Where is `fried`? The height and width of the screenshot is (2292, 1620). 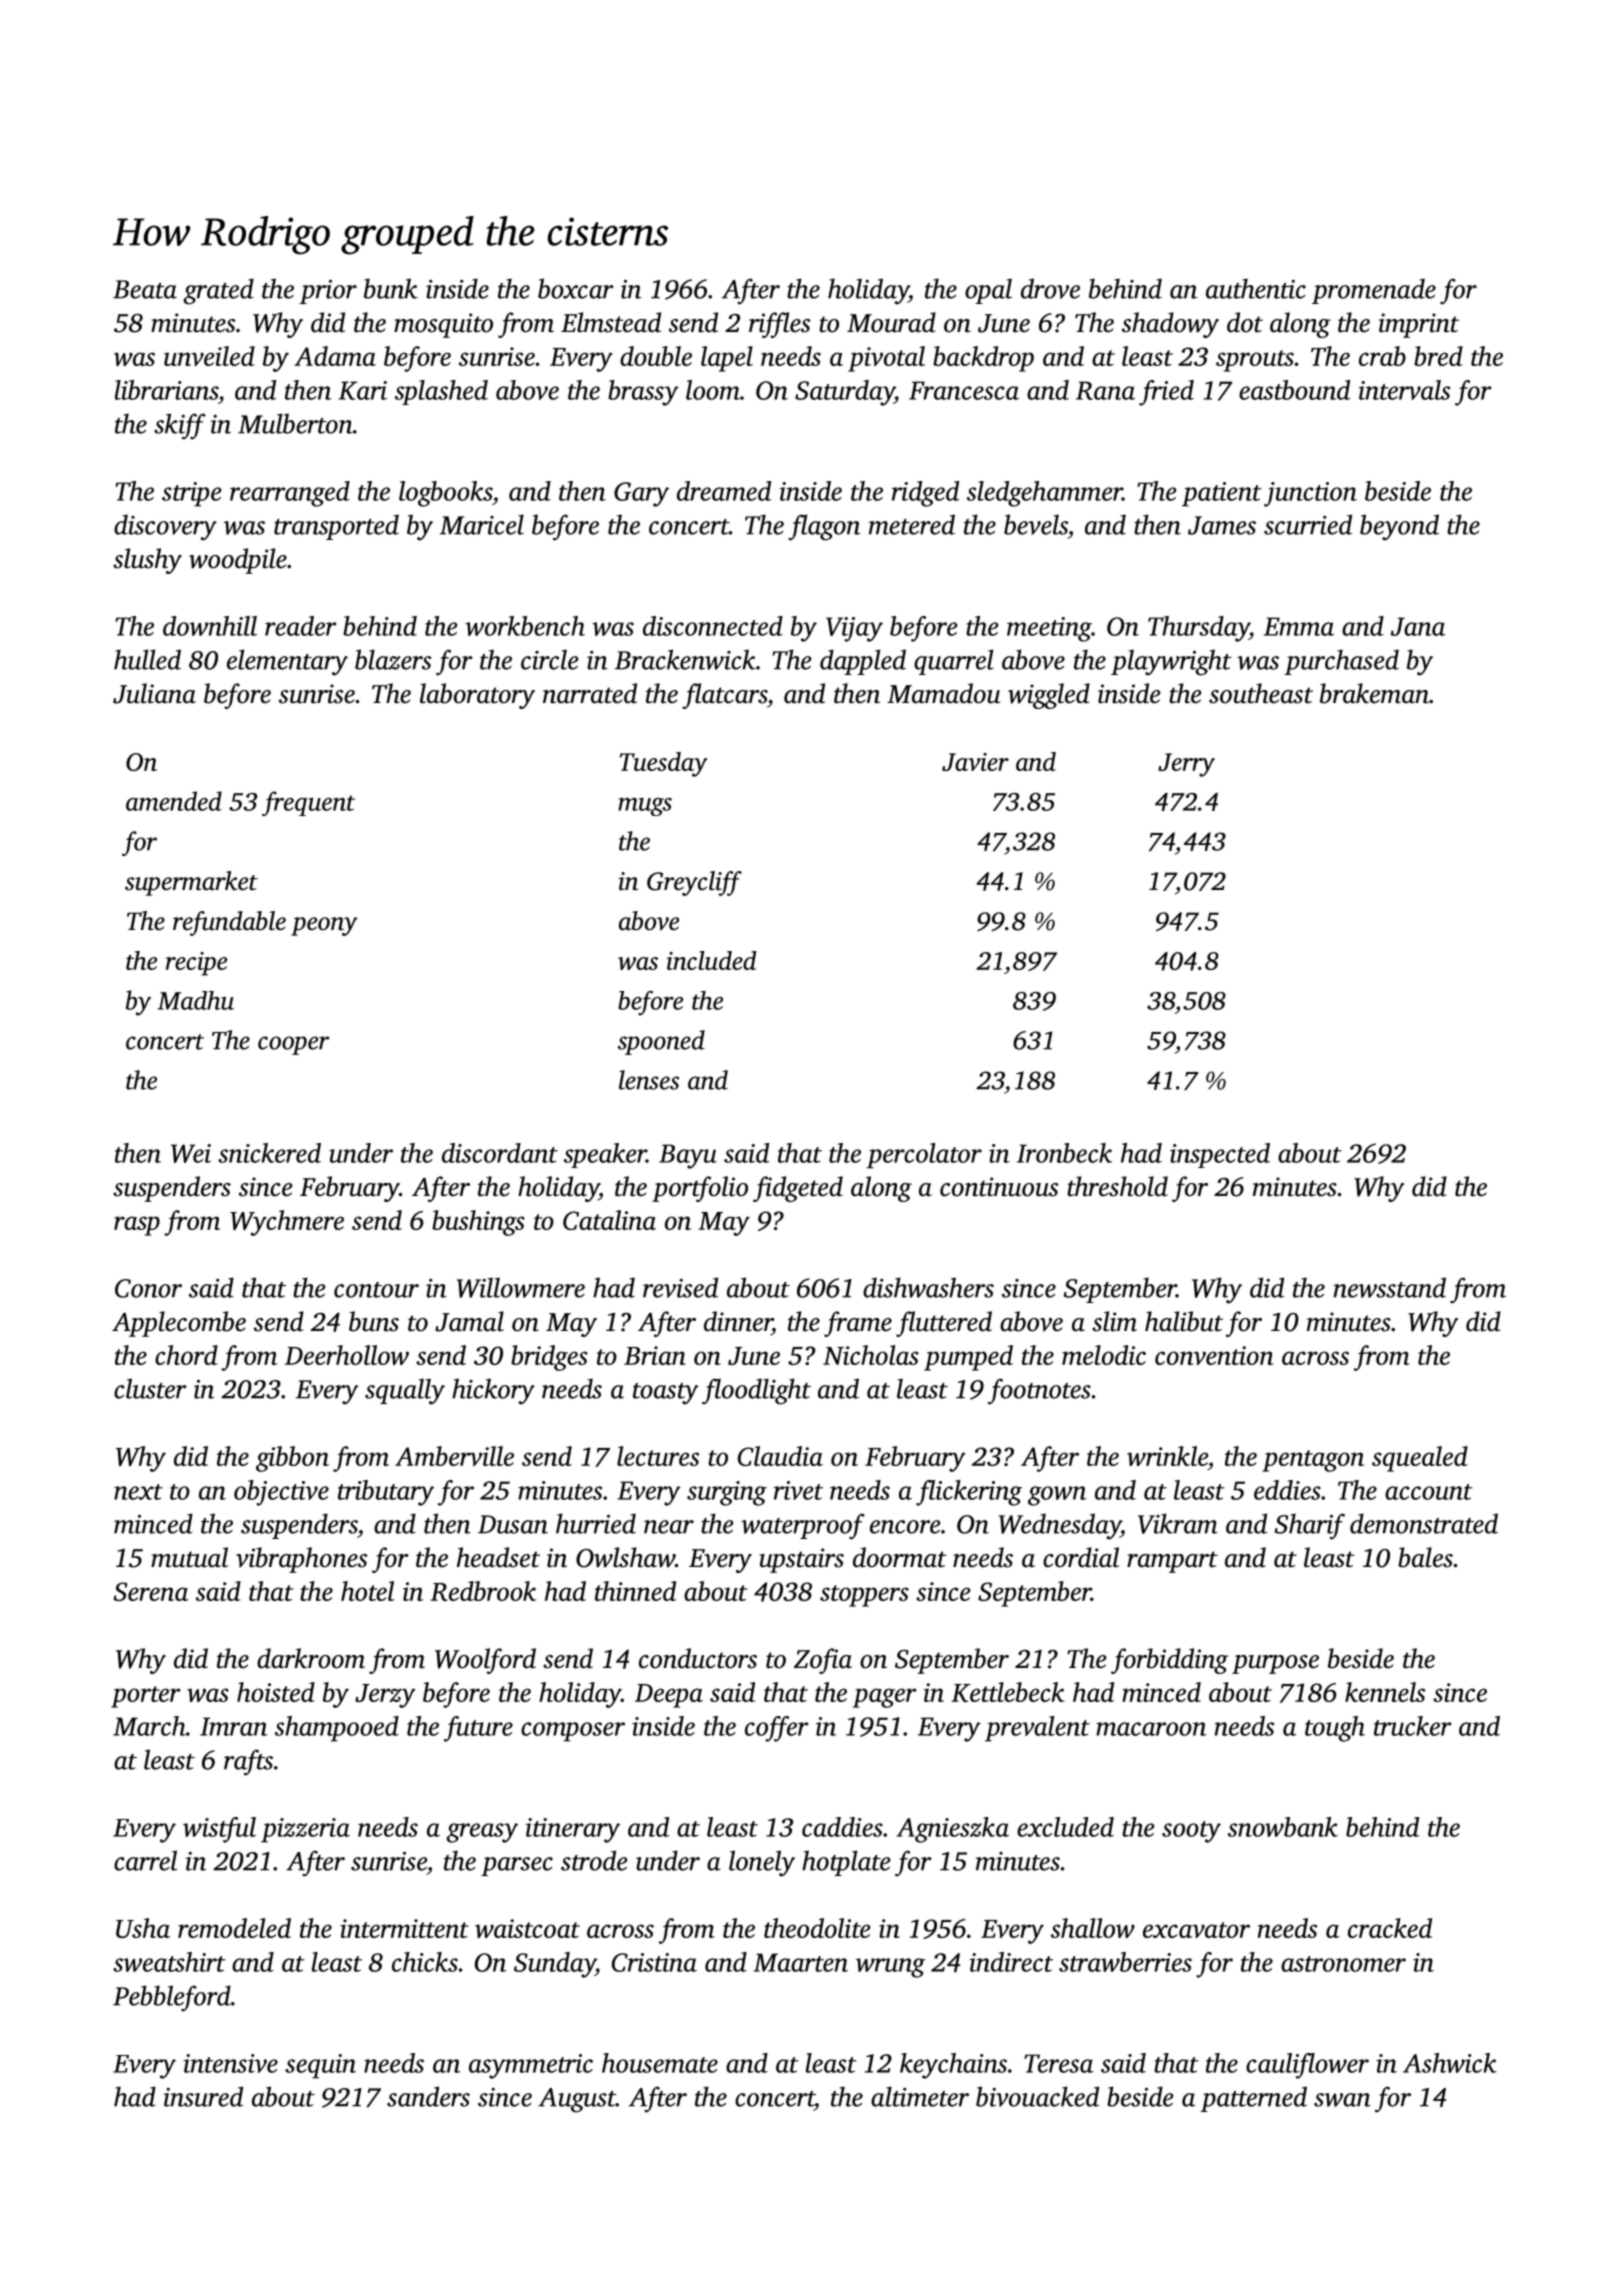 fried is located at coordinates (1166, 393).
